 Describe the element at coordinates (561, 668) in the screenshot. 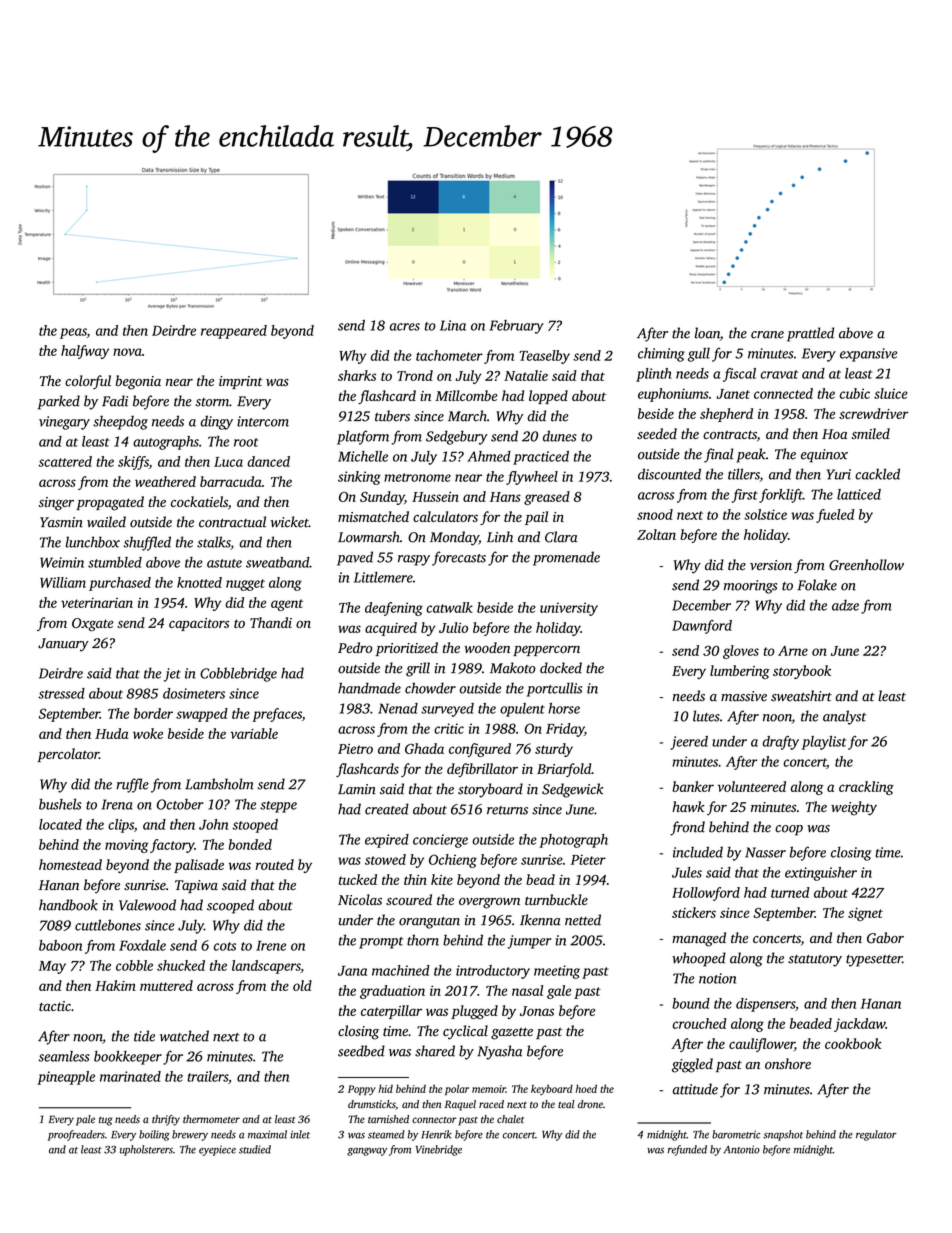

I see `docked` at that location.
